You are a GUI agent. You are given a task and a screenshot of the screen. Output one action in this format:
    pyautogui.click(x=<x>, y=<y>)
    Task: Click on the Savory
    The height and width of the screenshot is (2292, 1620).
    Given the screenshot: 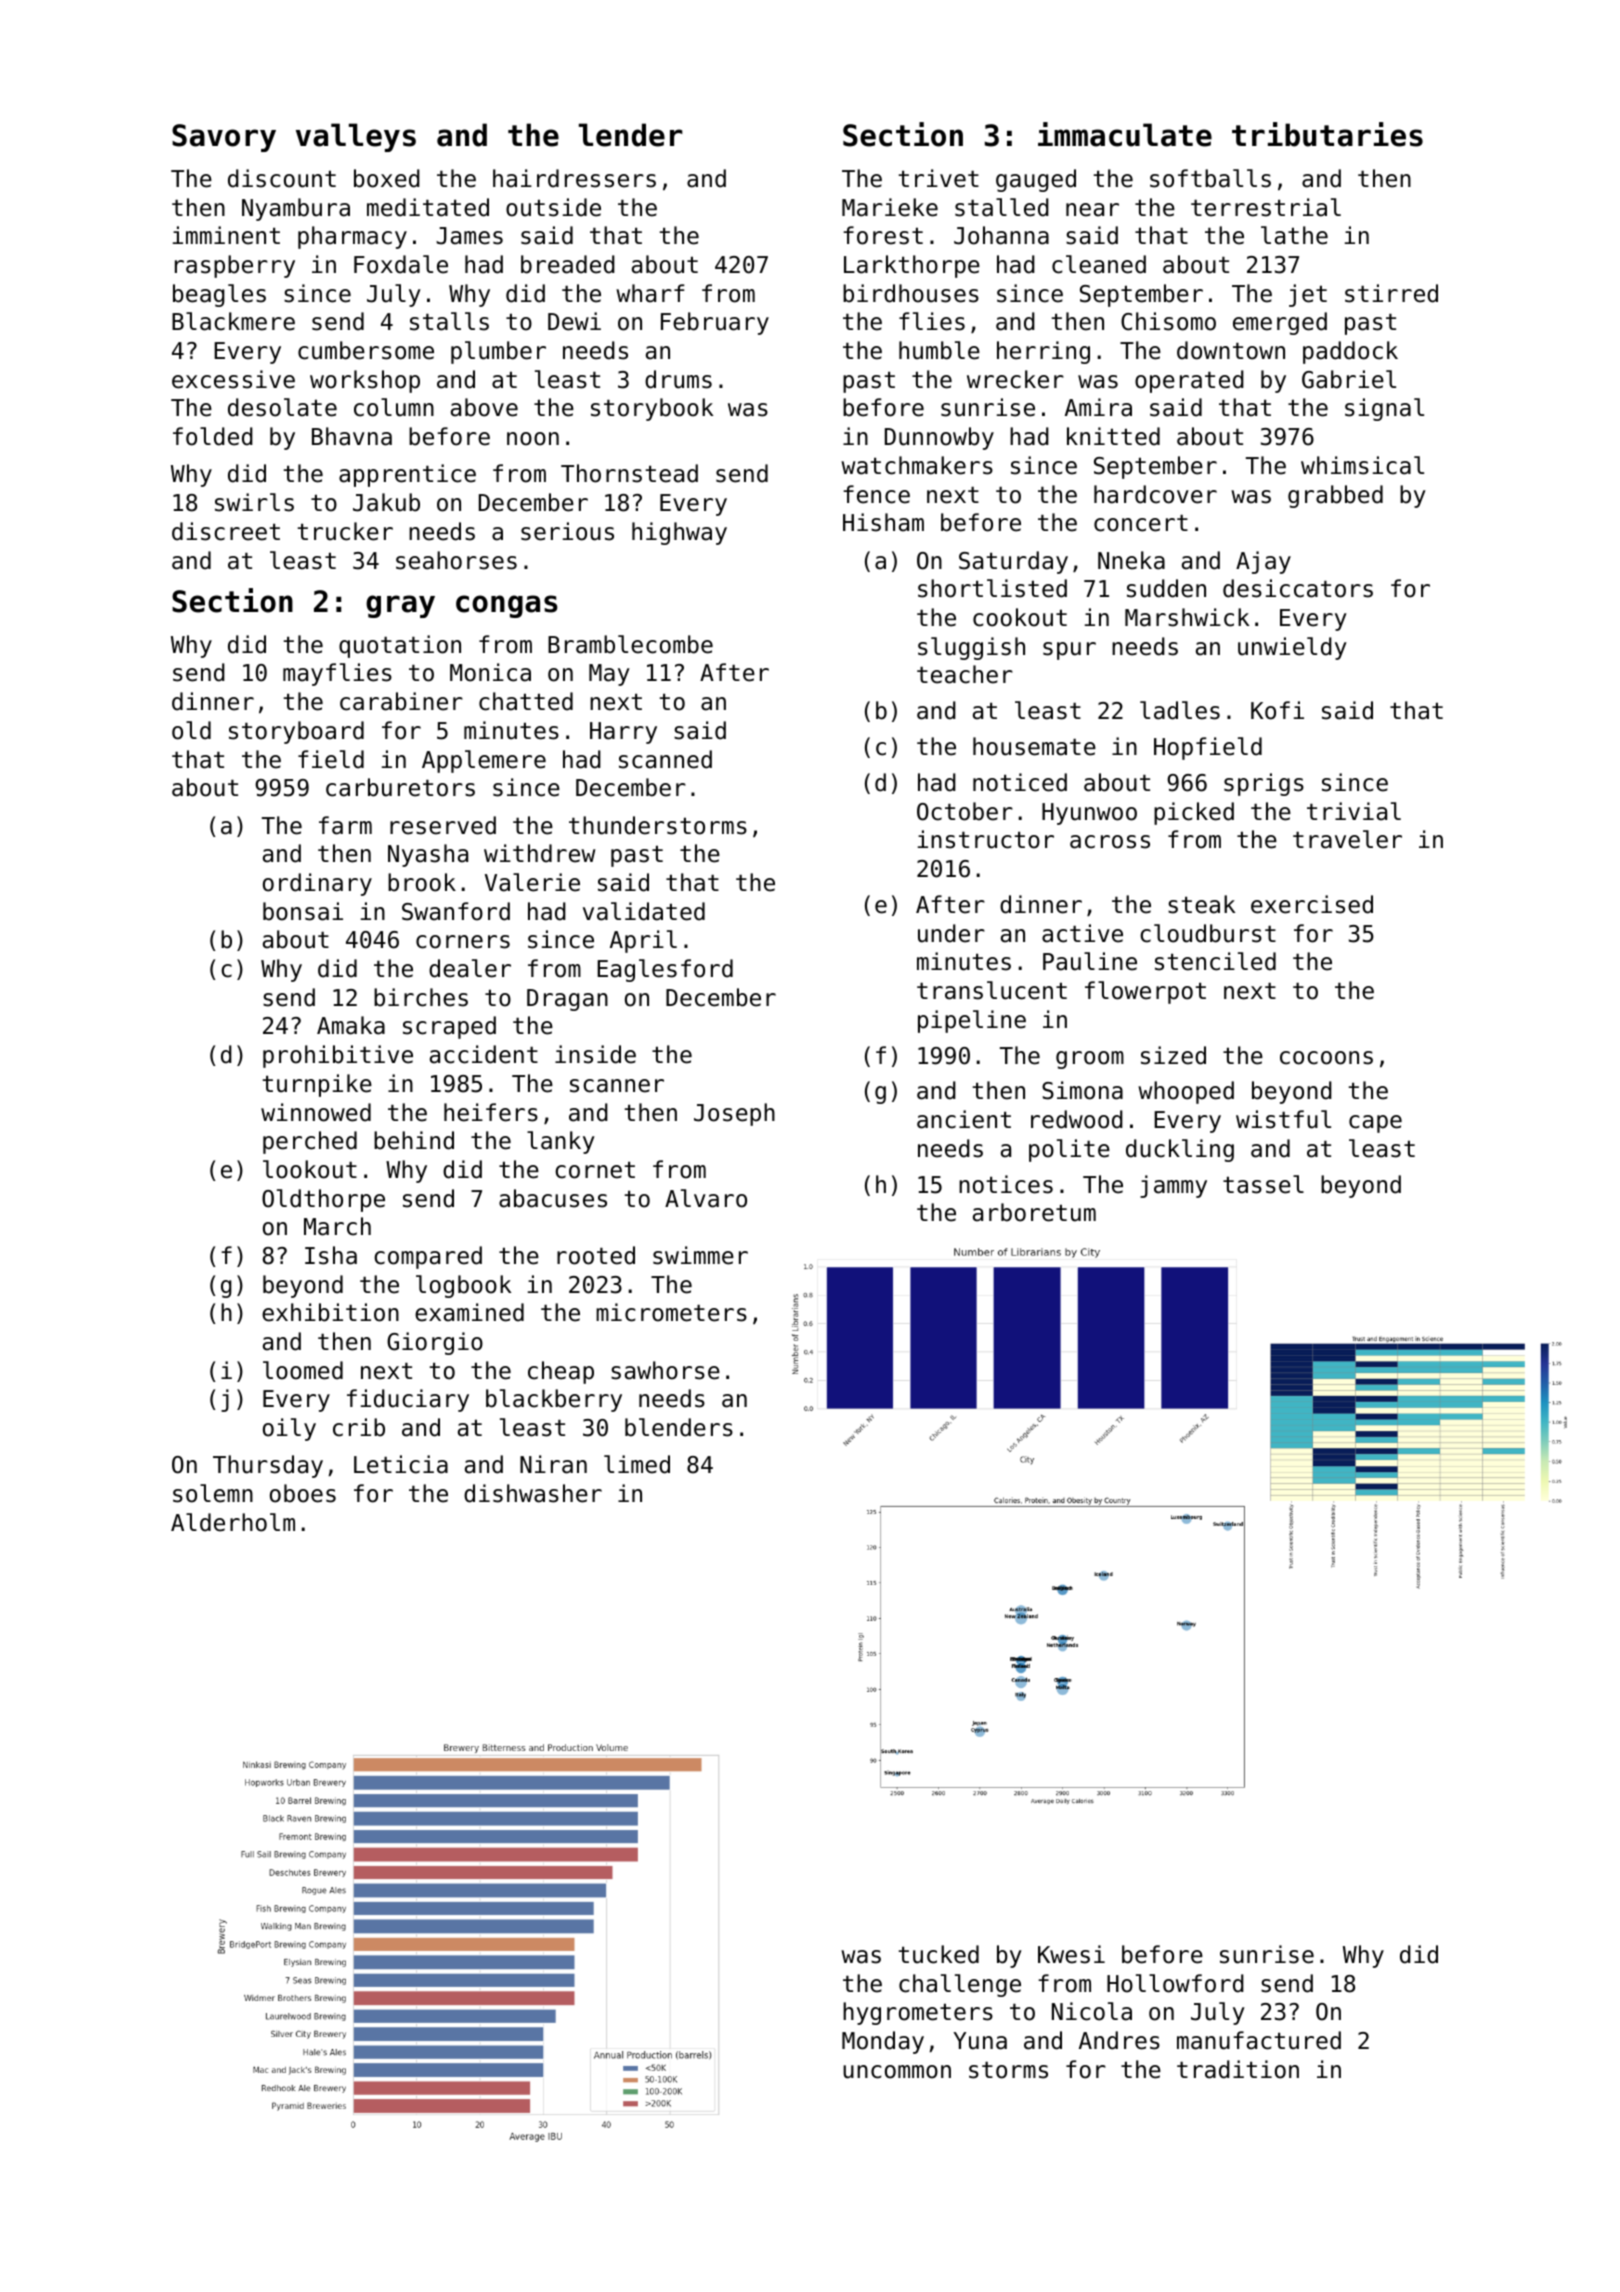 What is the action you would take?
    pyautogui.click(x=224, y=138)
